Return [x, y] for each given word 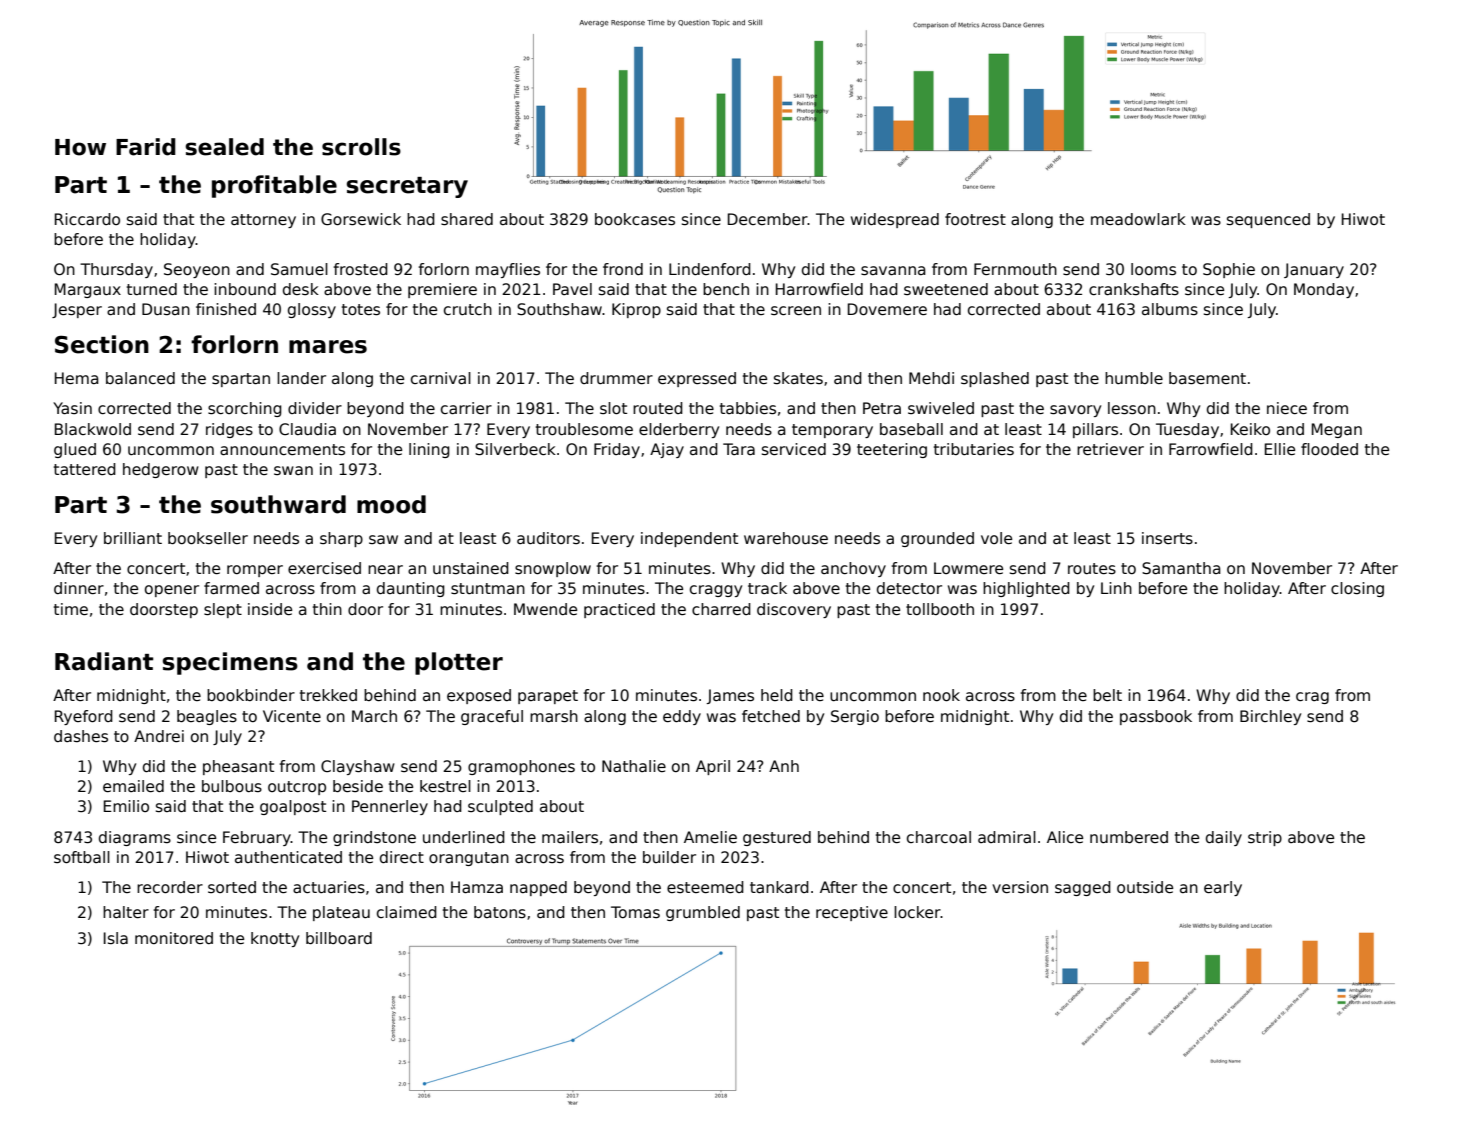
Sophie [1229, 270]
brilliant [133, 538]
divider [315, 408]
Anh [784, 766]
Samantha [1181, 568]
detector [909, 588]
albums [1170, 309]
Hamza [477, 887]
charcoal [939, 837]
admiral [1007, 837]
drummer [616, 378]
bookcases [635, 219]
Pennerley [390, 807]
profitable [274, 186]
